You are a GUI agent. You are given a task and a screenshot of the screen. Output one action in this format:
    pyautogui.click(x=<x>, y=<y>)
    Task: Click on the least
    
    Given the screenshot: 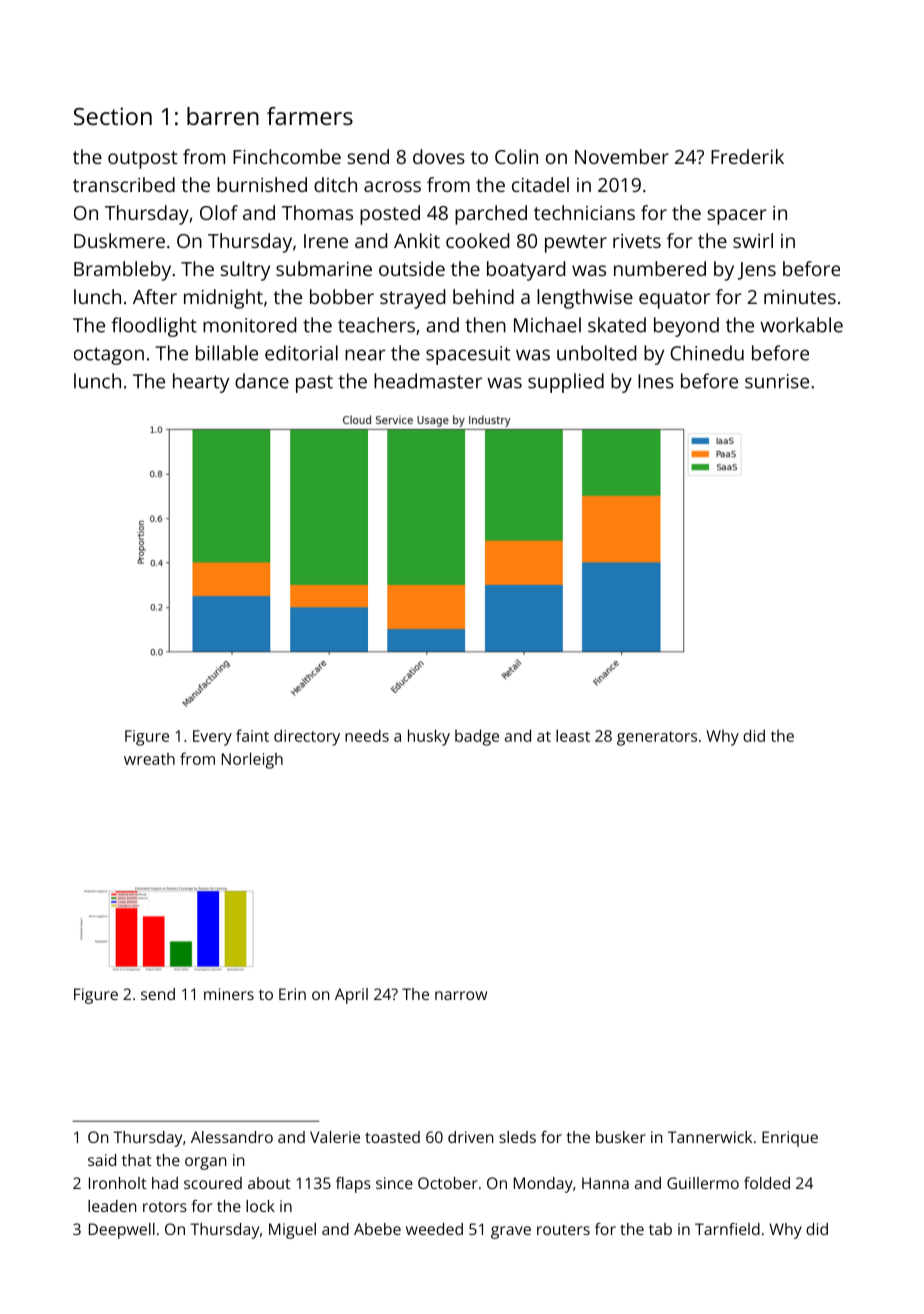 What is the action you would take?
    pyautogui.click(x=573, y=735)
